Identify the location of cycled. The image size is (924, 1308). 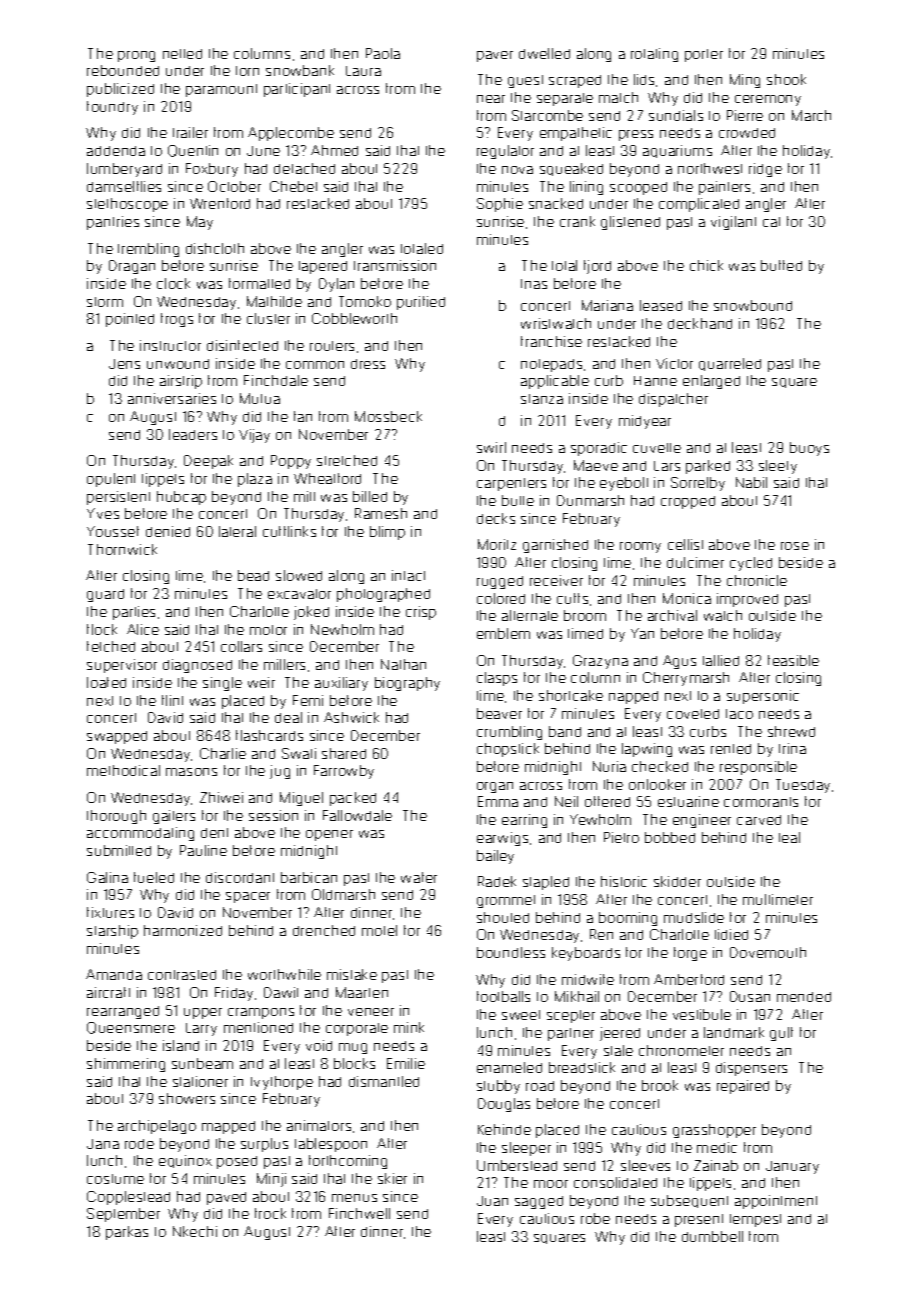
(751, 564).
